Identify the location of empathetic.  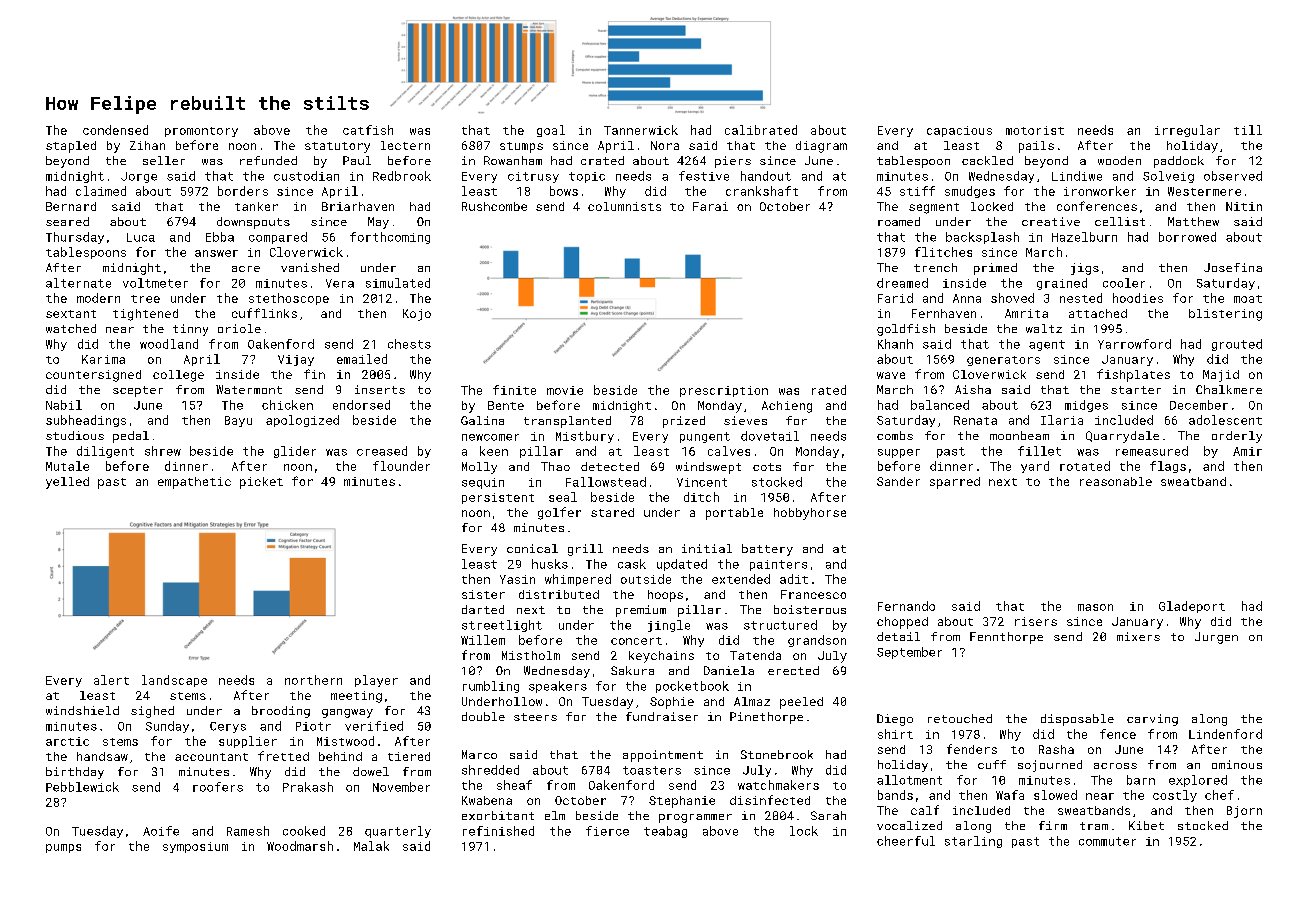
(194, 483).
